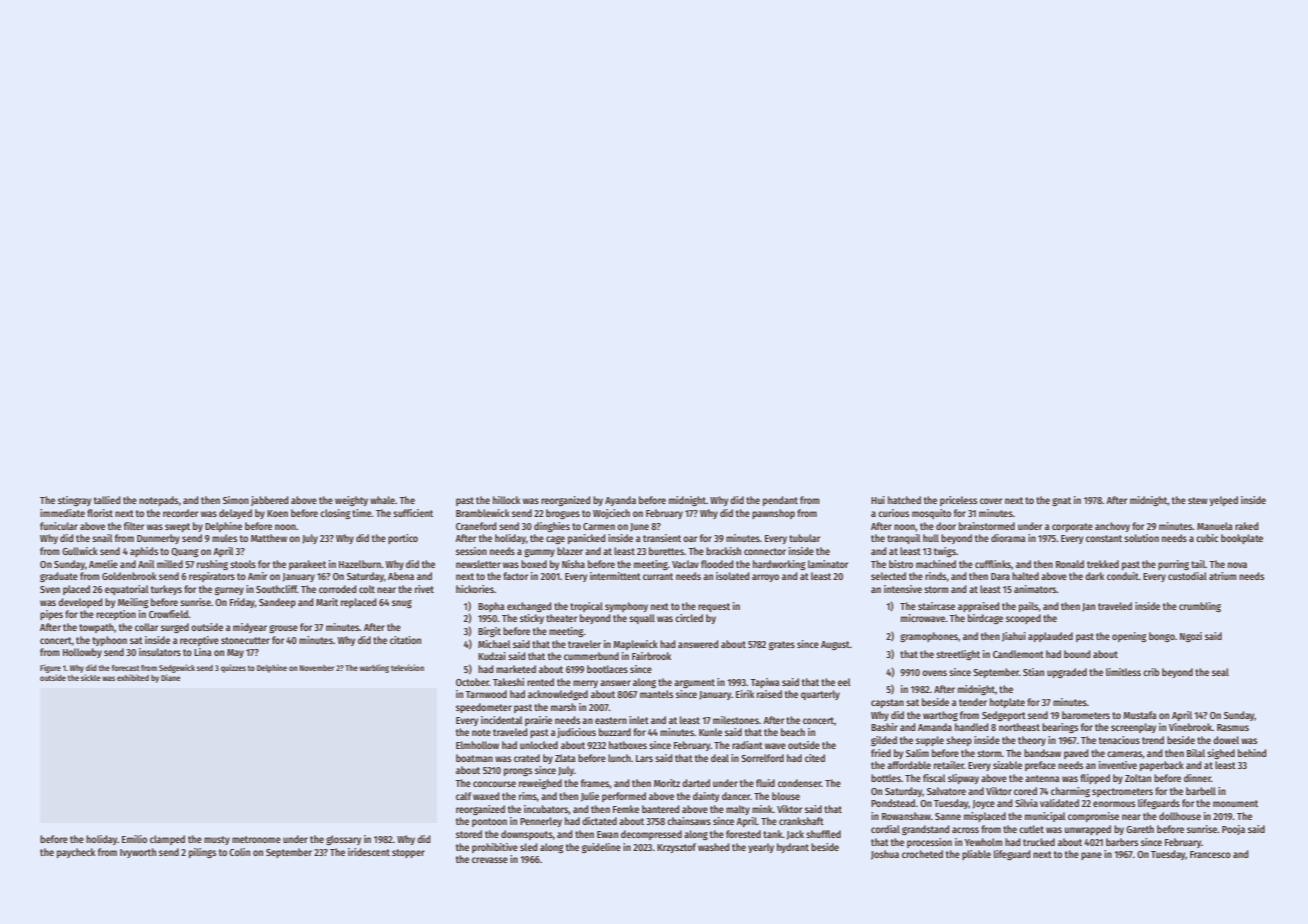  What do you see at coordinates (761, 848) in the screenshot?
I see `yearly` at bounding box center [761, 848].
